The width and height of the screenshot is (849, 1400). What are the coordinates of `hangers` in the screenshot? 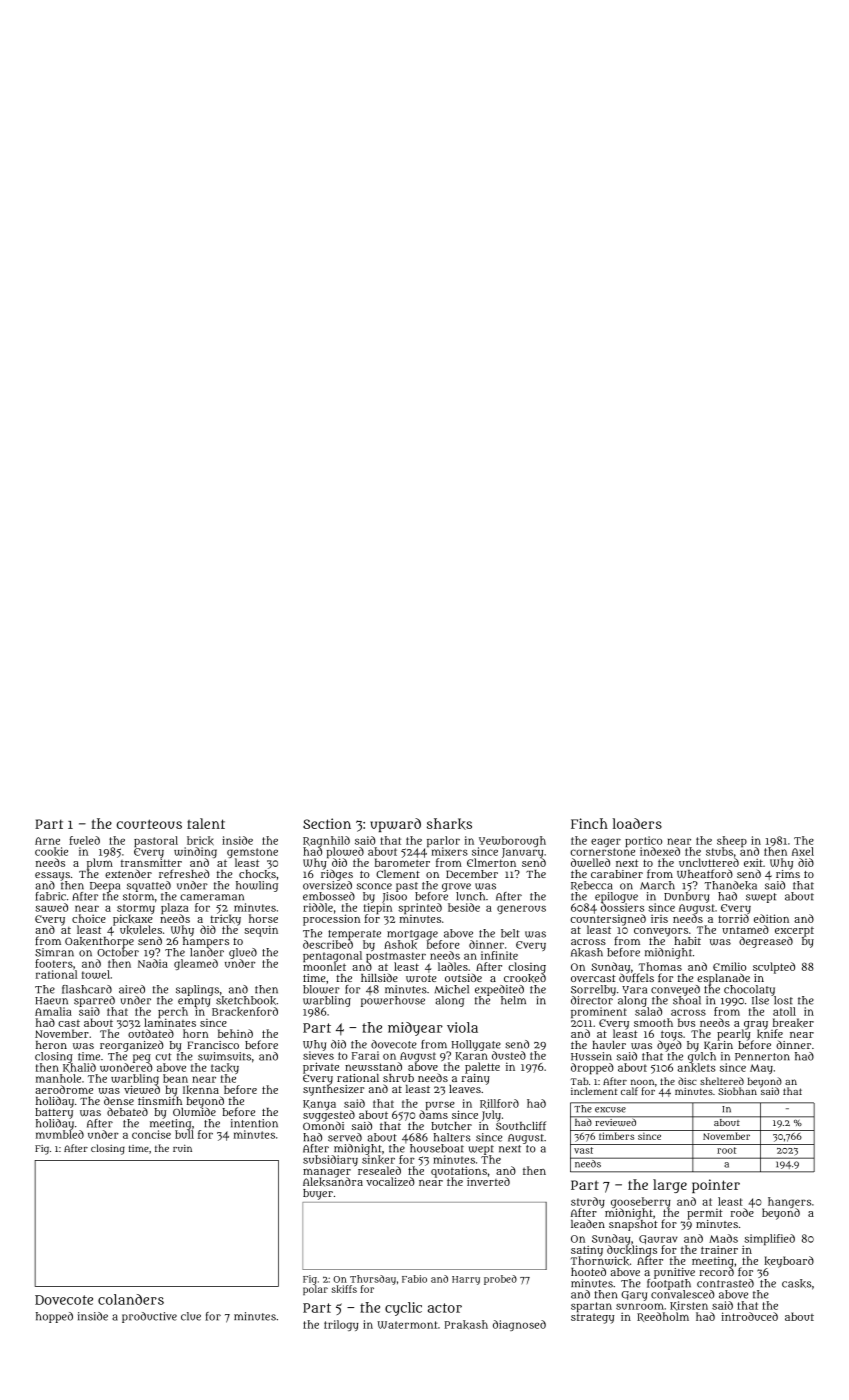 It's located at (789, 1202).
